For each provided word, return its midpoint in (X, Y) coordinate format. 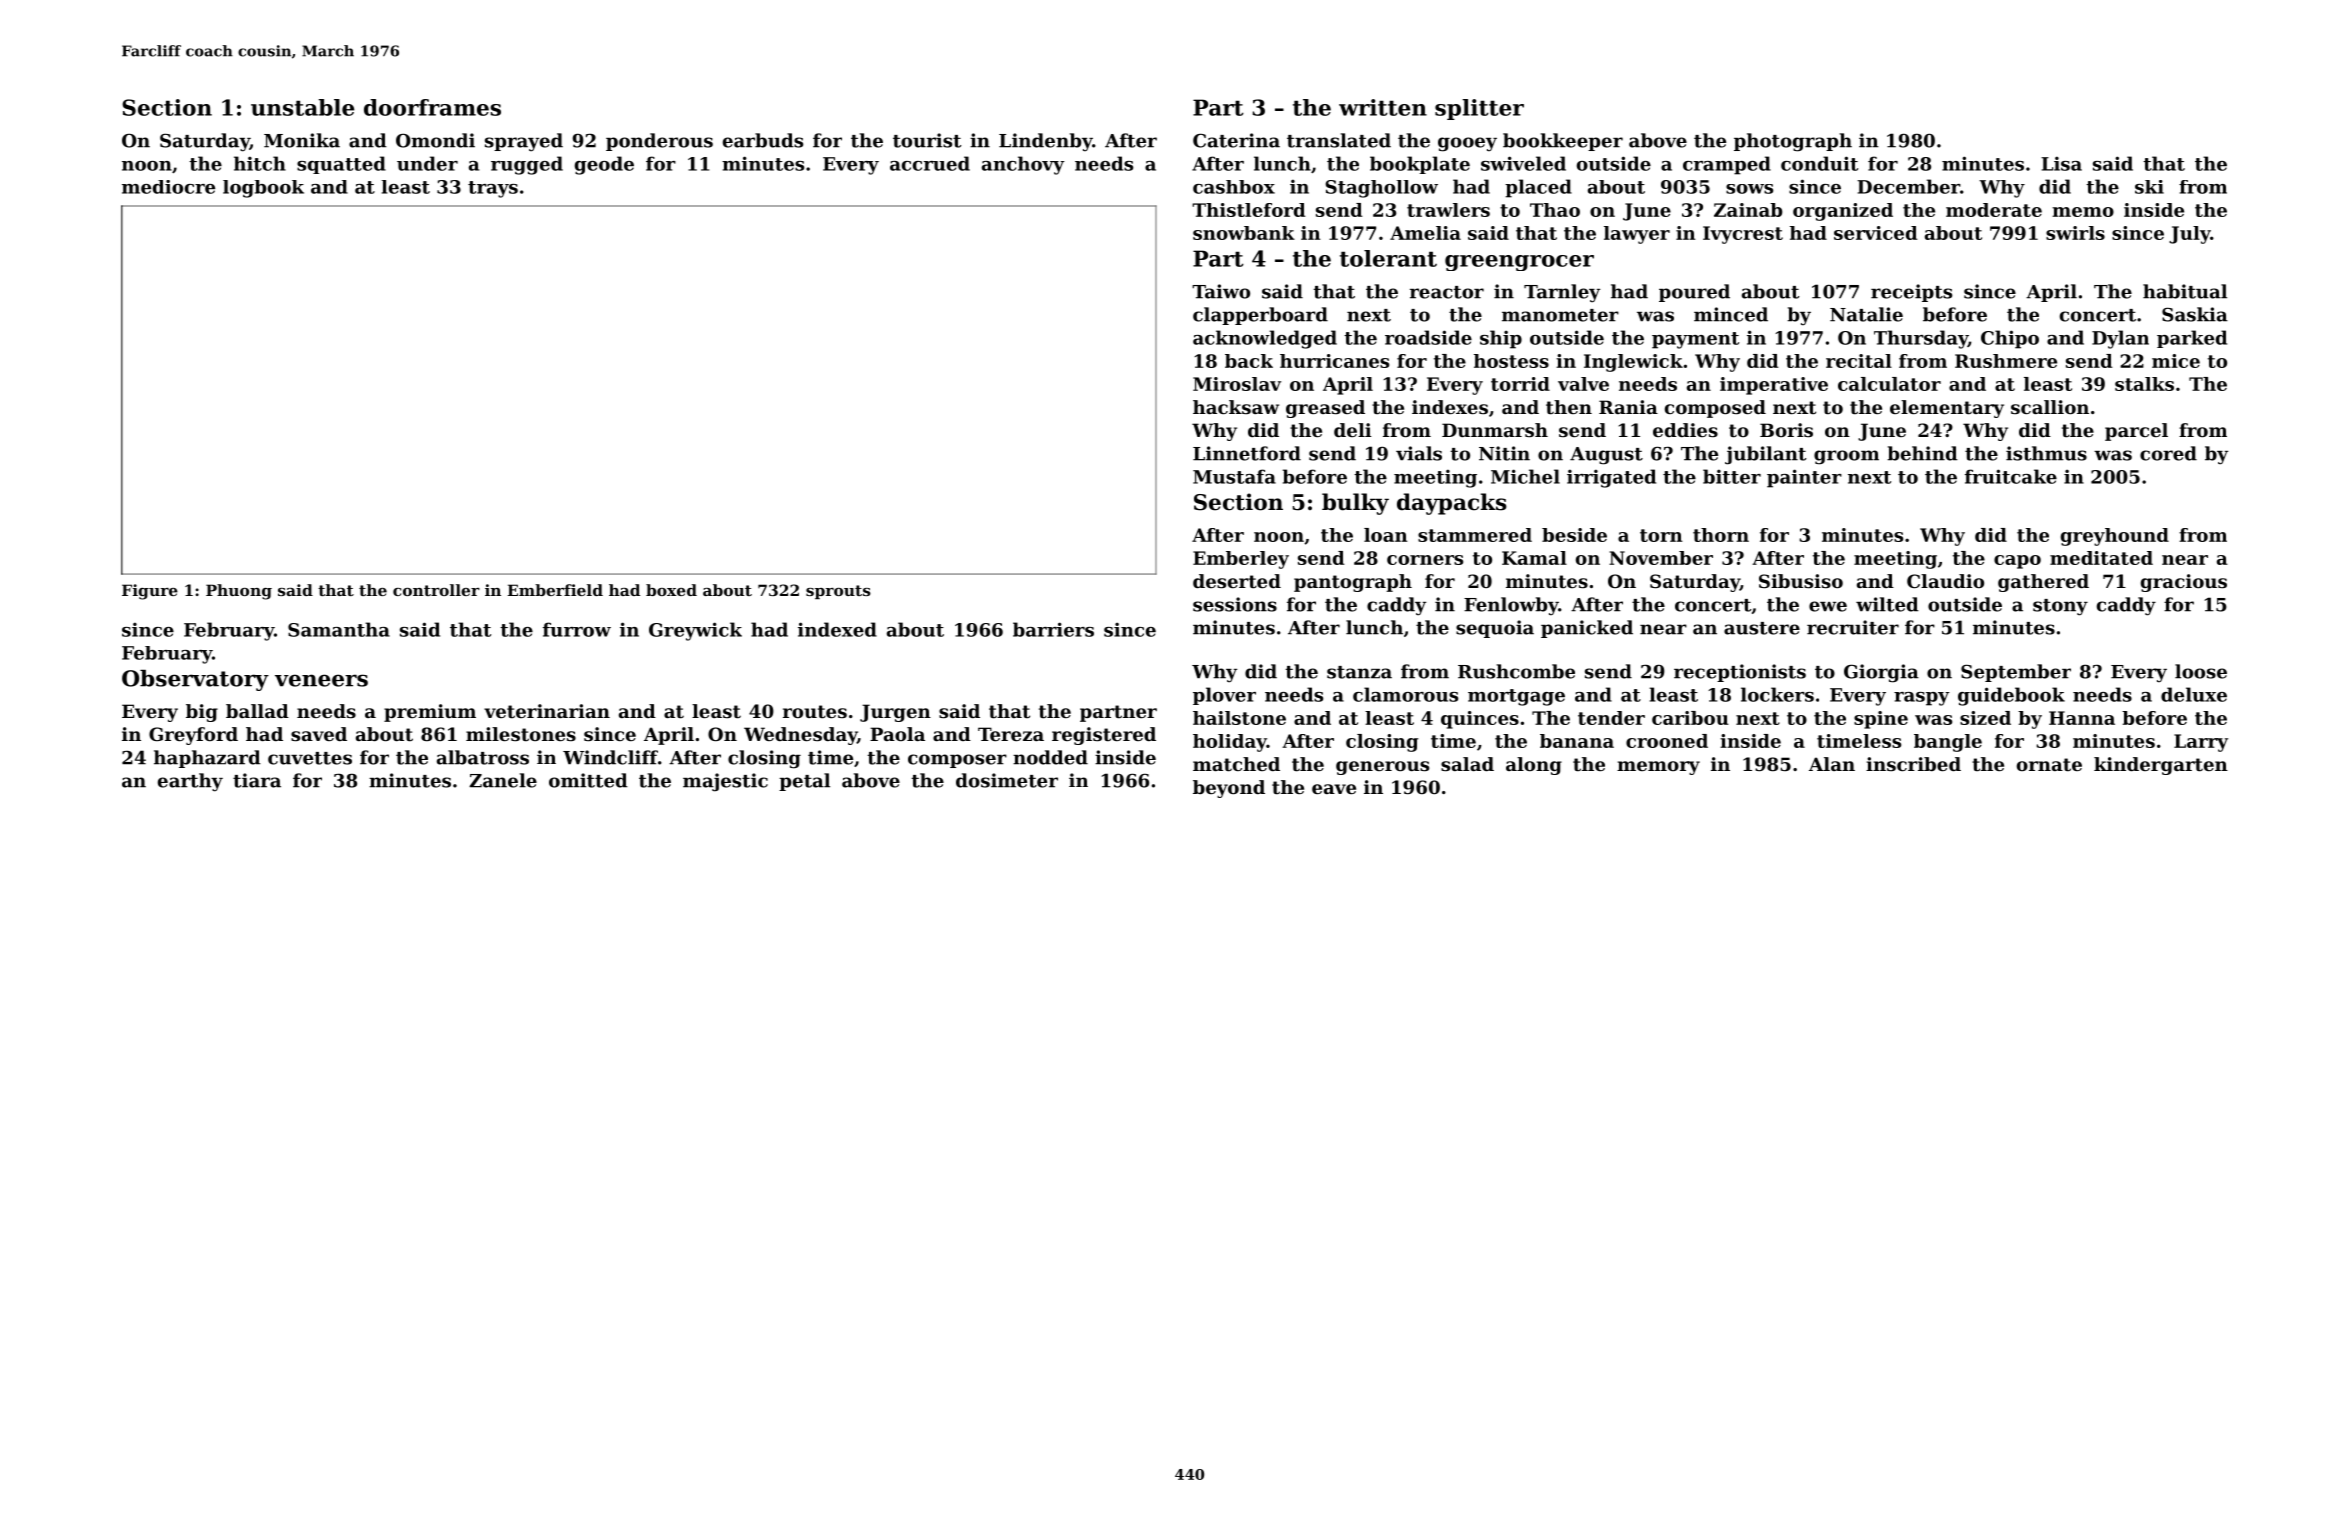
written (1383, 107)
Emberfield (555, 590)
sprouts (838, 592)
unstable (302, 107)
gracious (2184, 583)
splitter (1479, 109)
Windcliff (610, 757)
